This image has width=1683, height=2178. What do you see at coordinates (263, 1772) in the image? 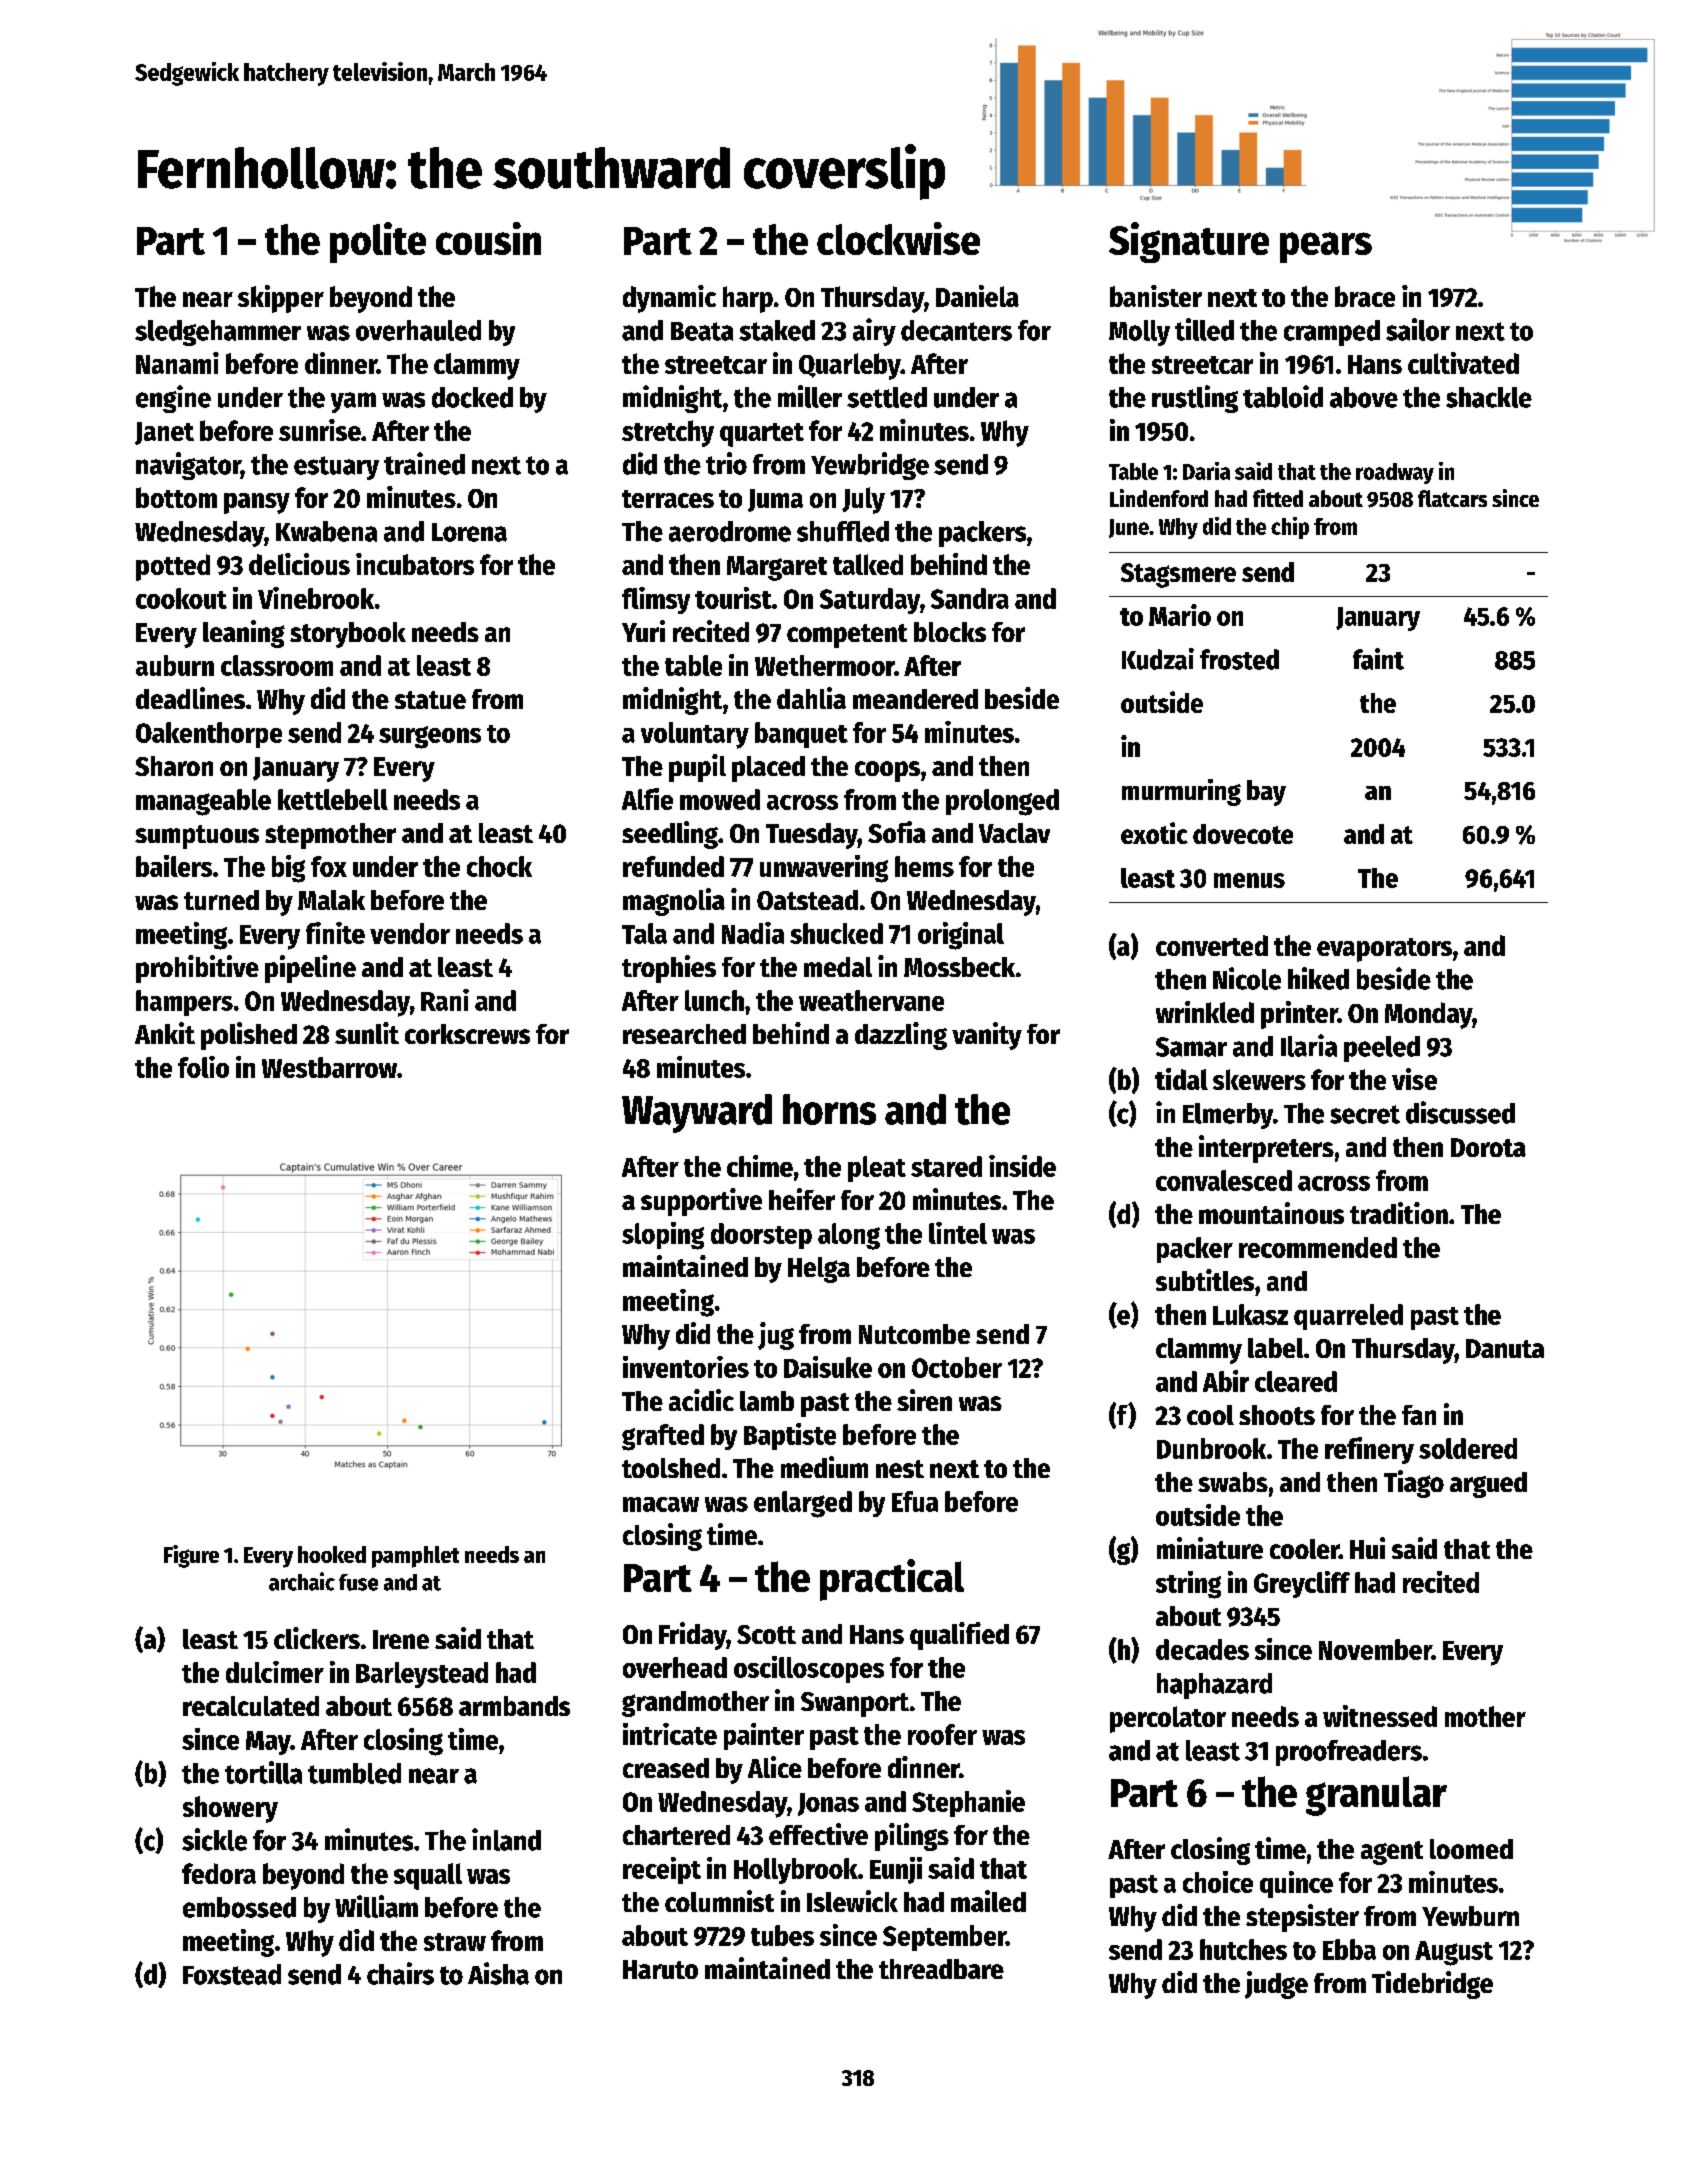
I see `tortilla` at bounding box center [263, 1772].
